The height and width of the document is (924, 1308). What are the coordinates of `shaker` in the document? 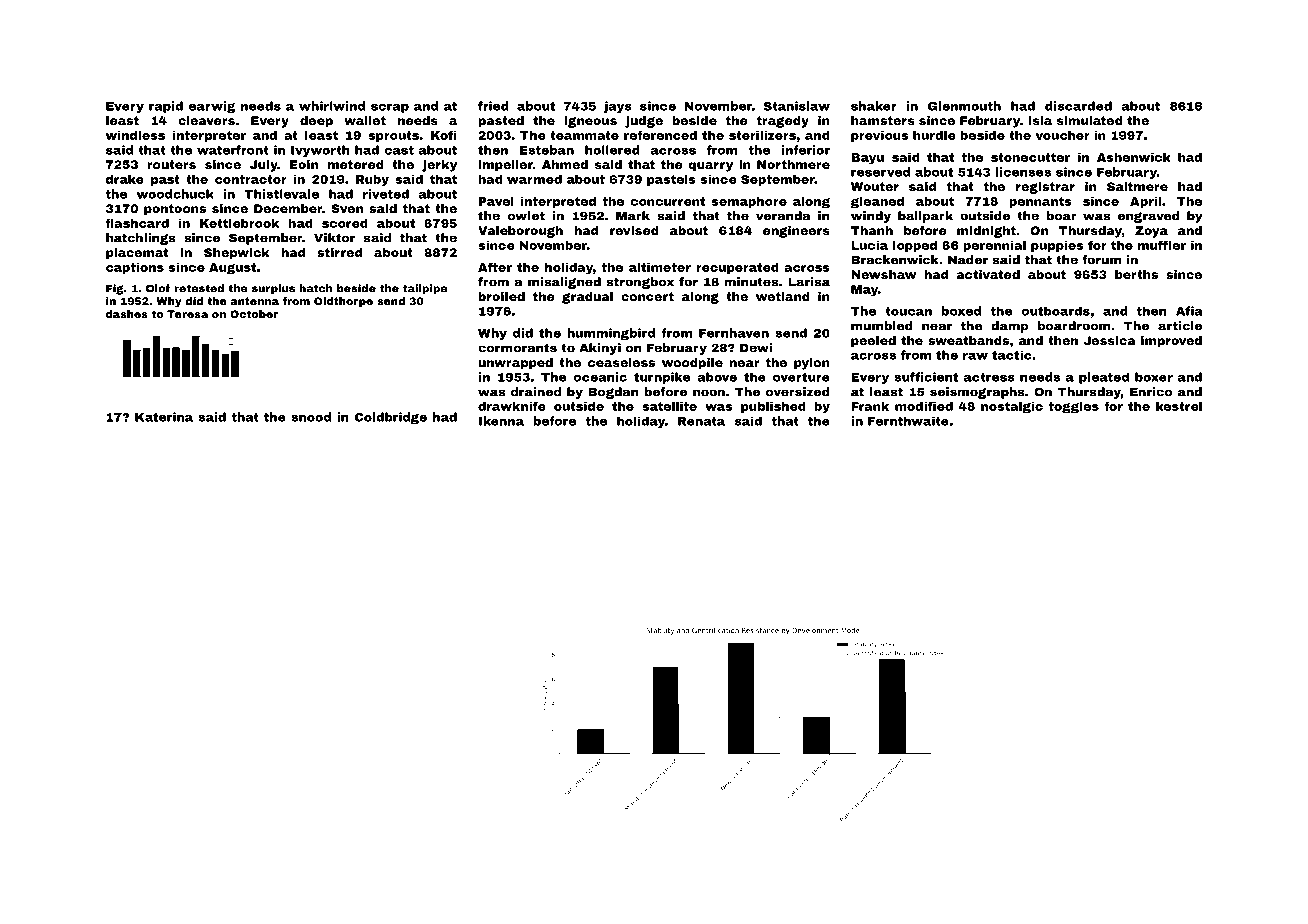 It's located at (874, 106).
